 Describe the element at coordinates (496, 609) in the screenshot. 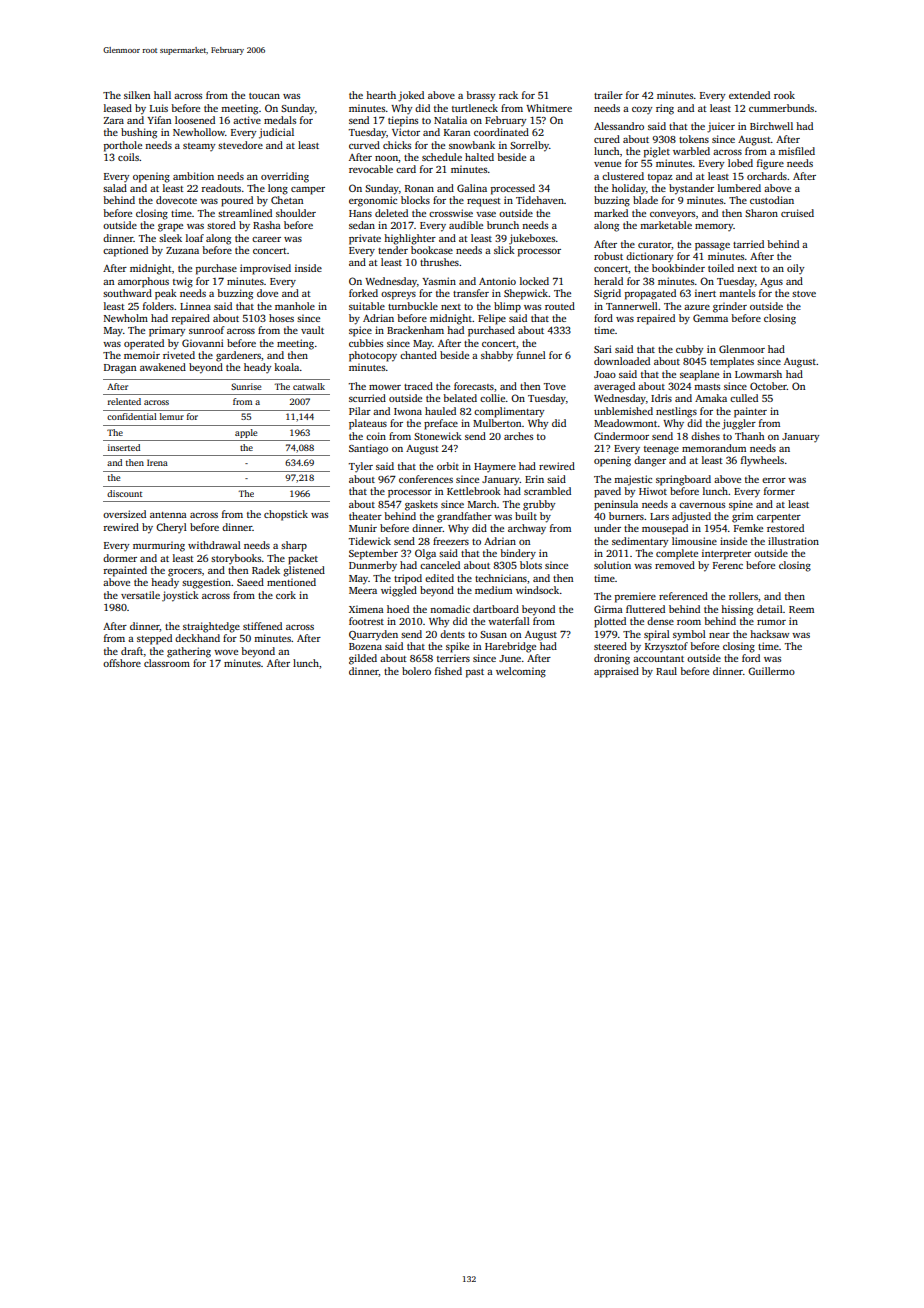

I see `dartboard` at that location.
